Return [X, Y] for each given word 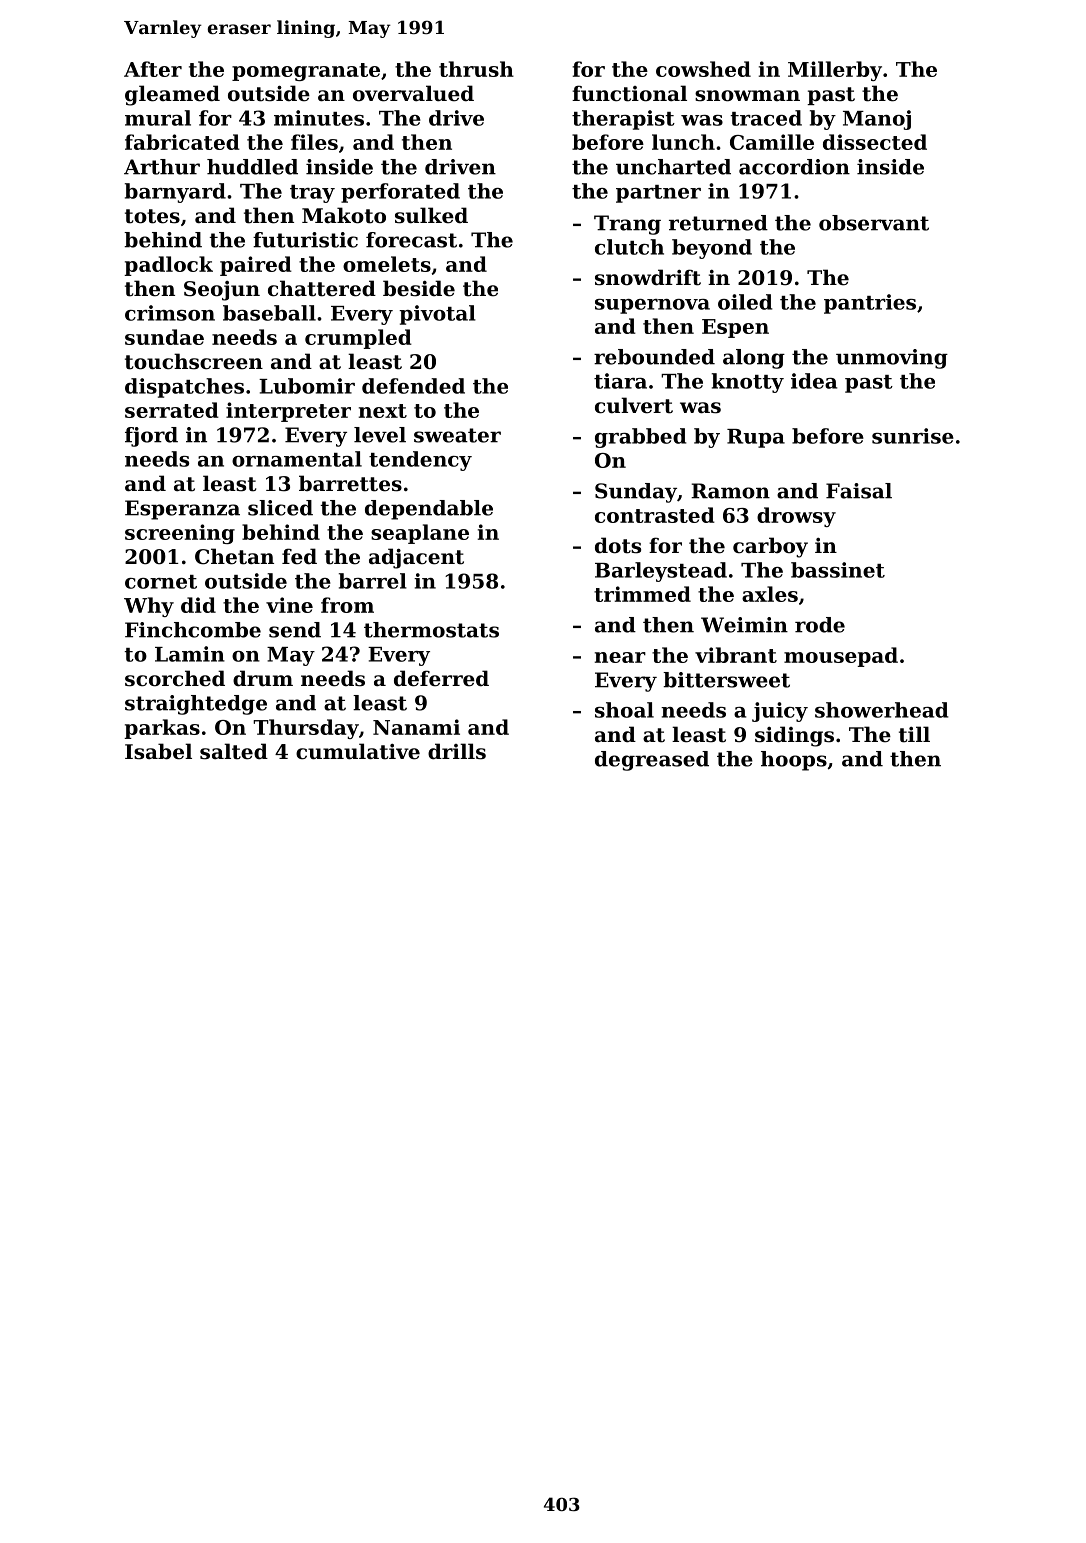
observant [874, 223]
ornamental [297, 459]
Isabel [158, 751]
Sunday [636, 493]
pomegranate [306, 72]
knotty [748, 383]
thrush [476, 69]
